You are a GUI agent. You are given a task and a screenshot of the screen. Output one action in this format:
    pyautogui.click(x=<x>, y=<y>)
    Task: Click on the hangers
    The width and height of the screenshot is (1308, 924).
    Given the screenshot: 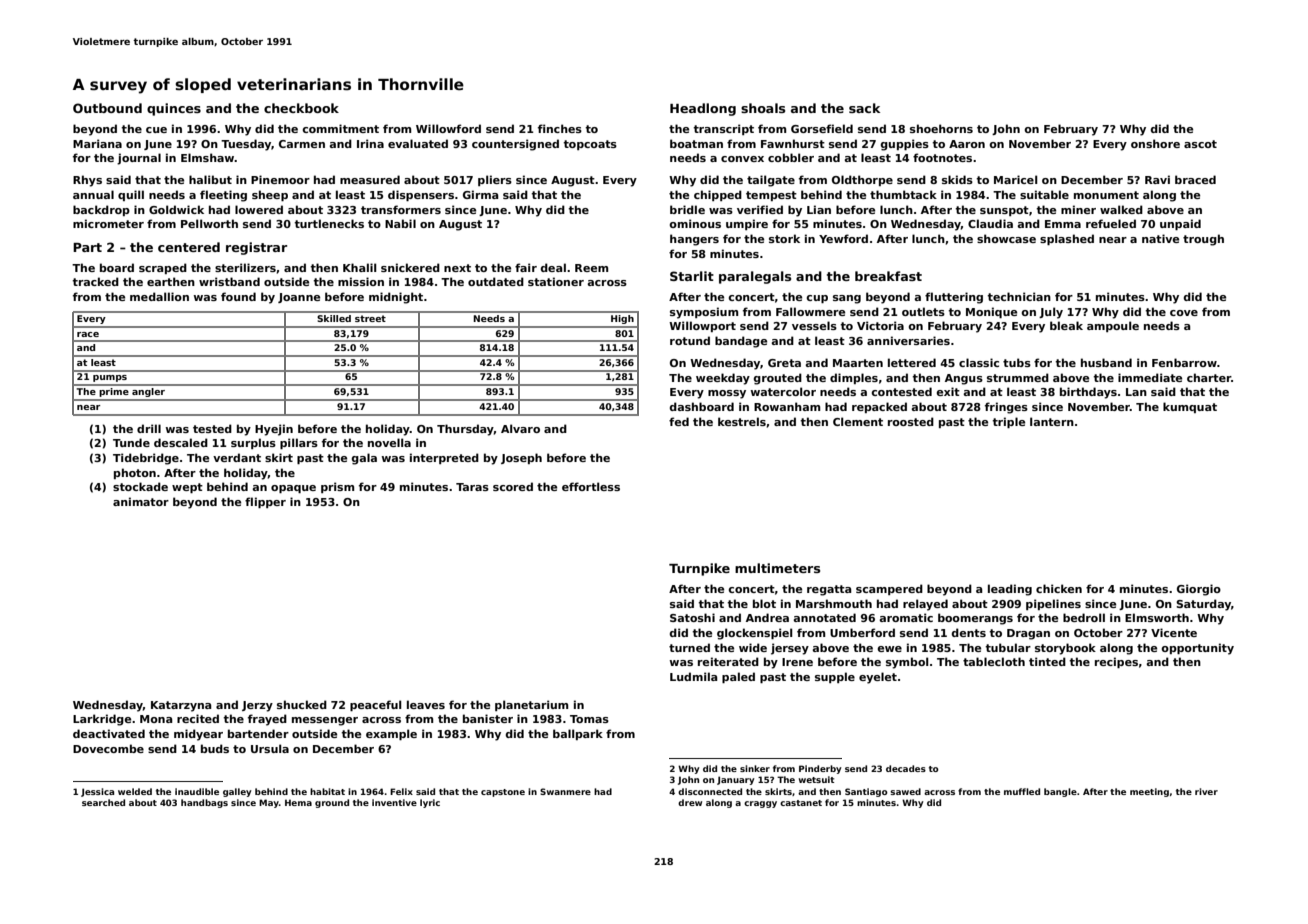 What is the action you would take?
    pyautogui.click(x=694, y=240)
